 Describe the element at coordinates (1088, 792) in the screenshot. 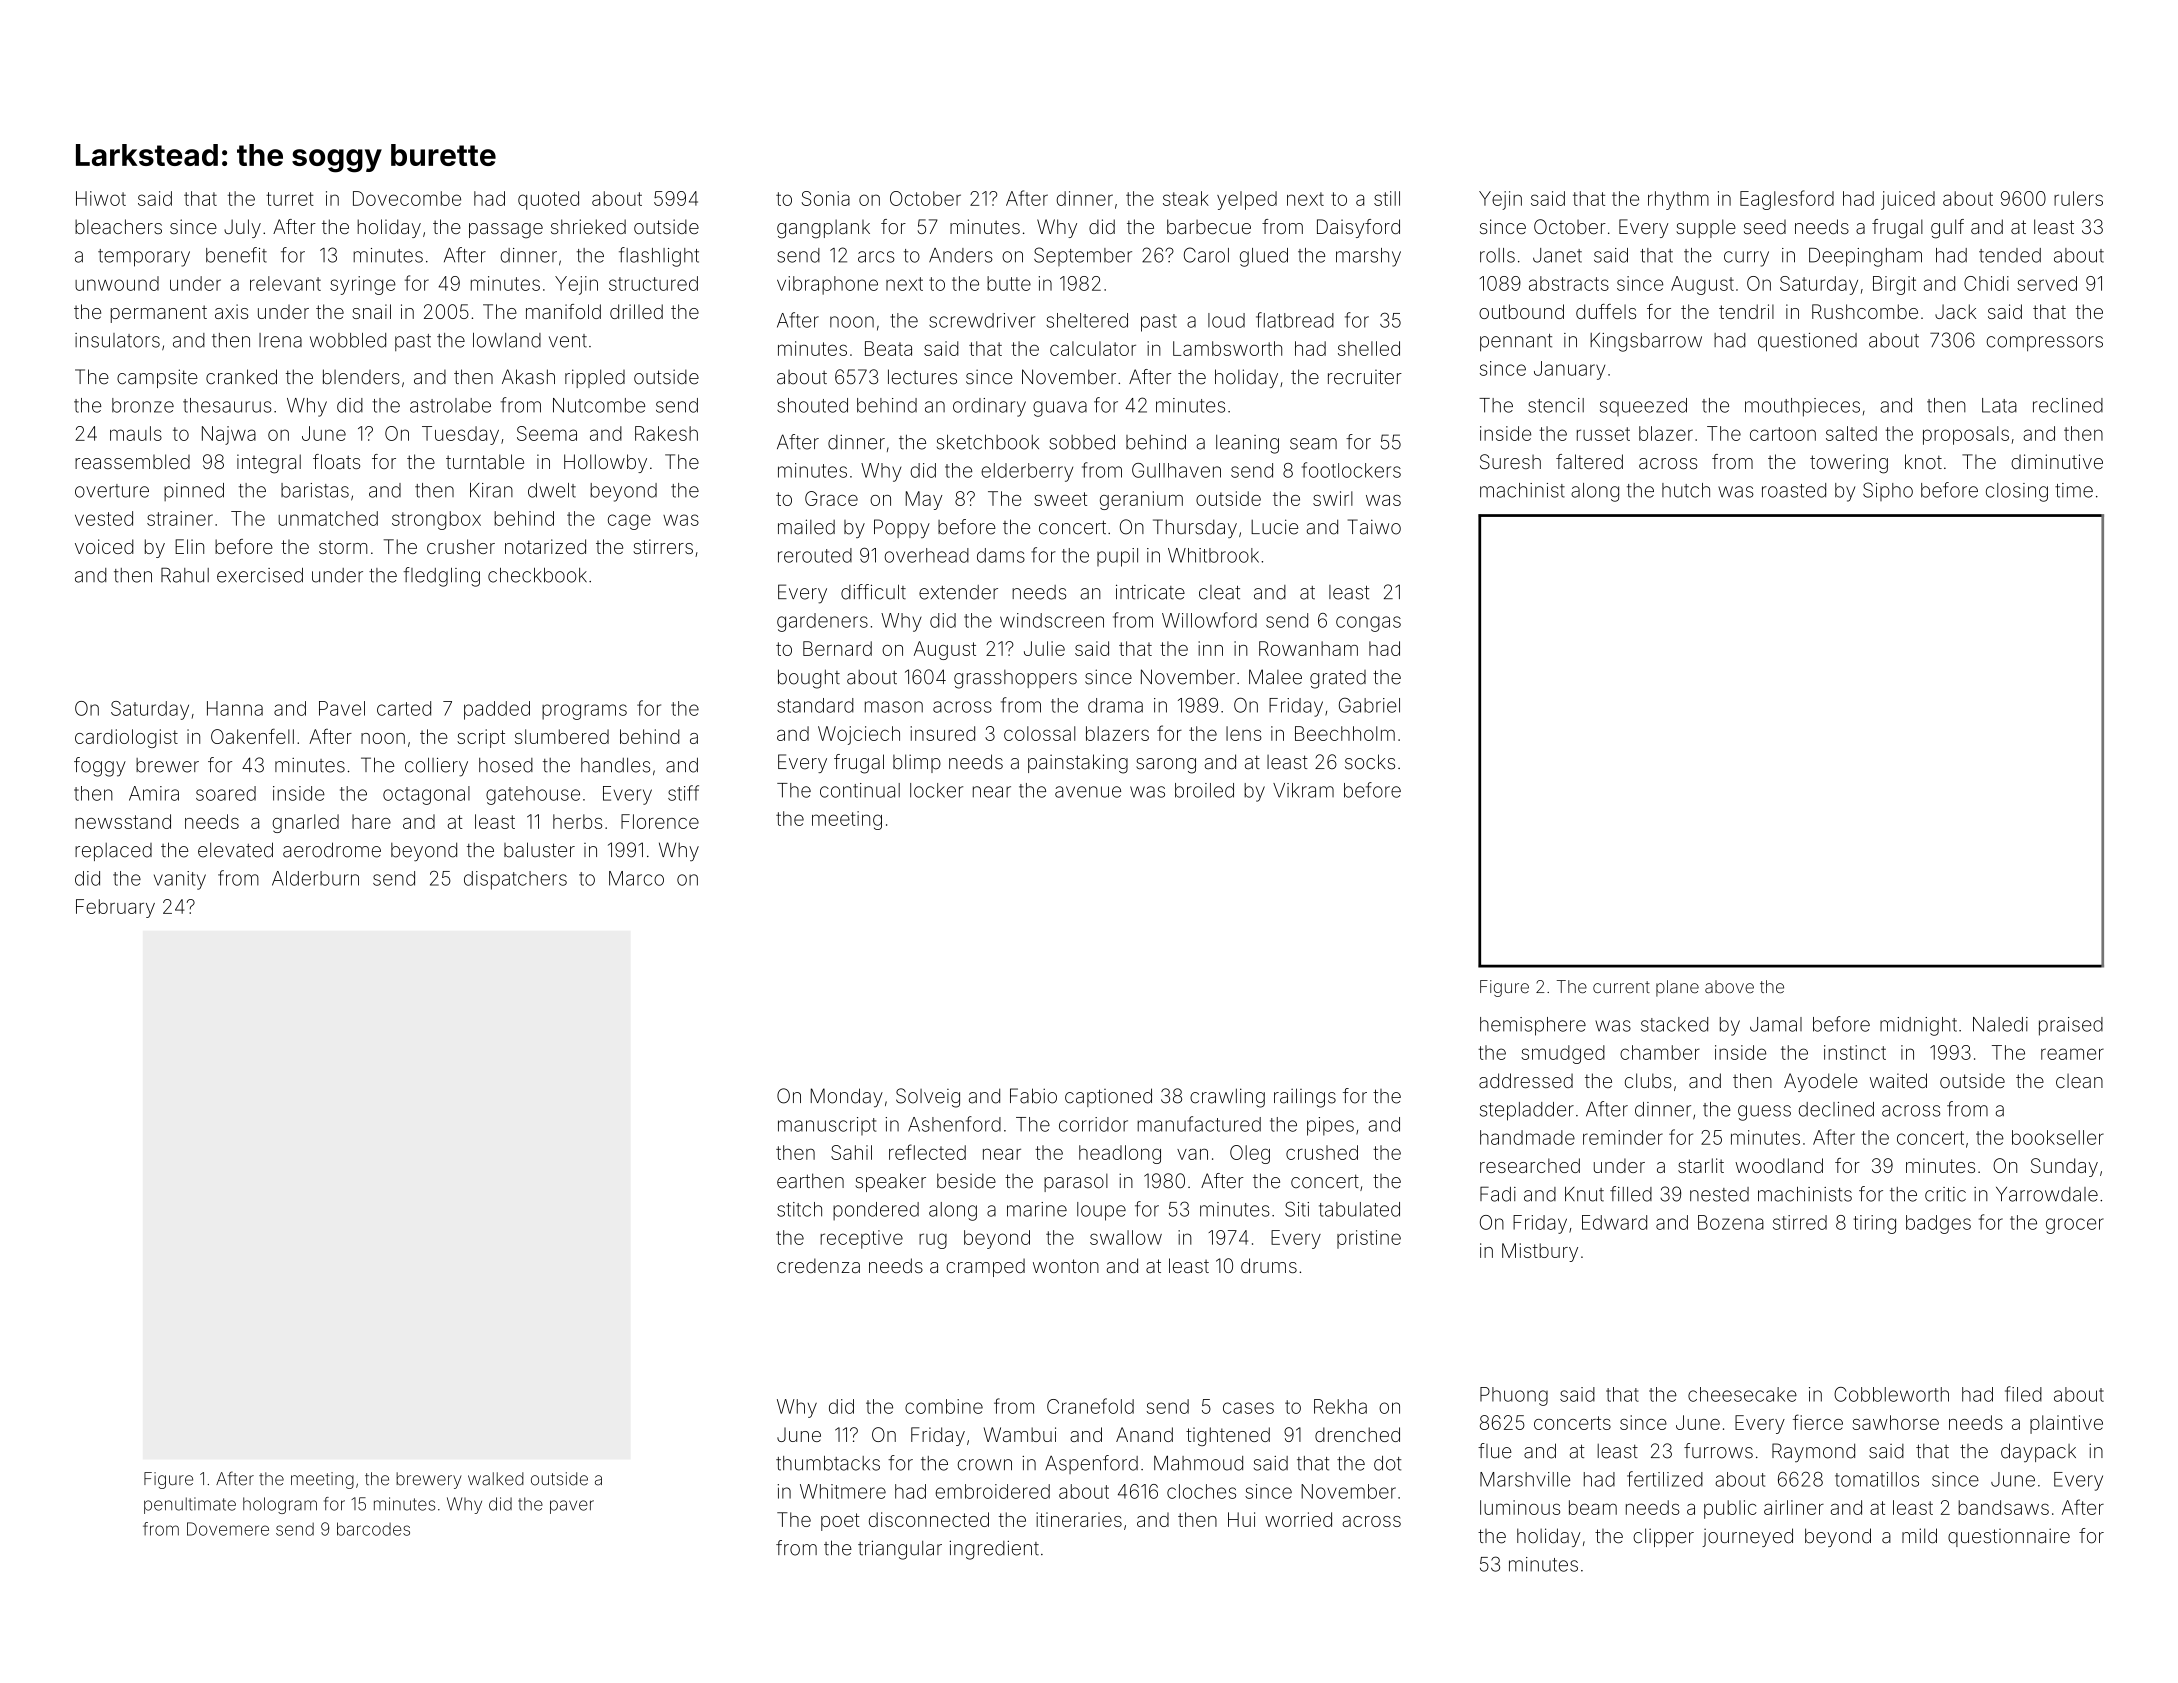

I see `avenue` at that location.
